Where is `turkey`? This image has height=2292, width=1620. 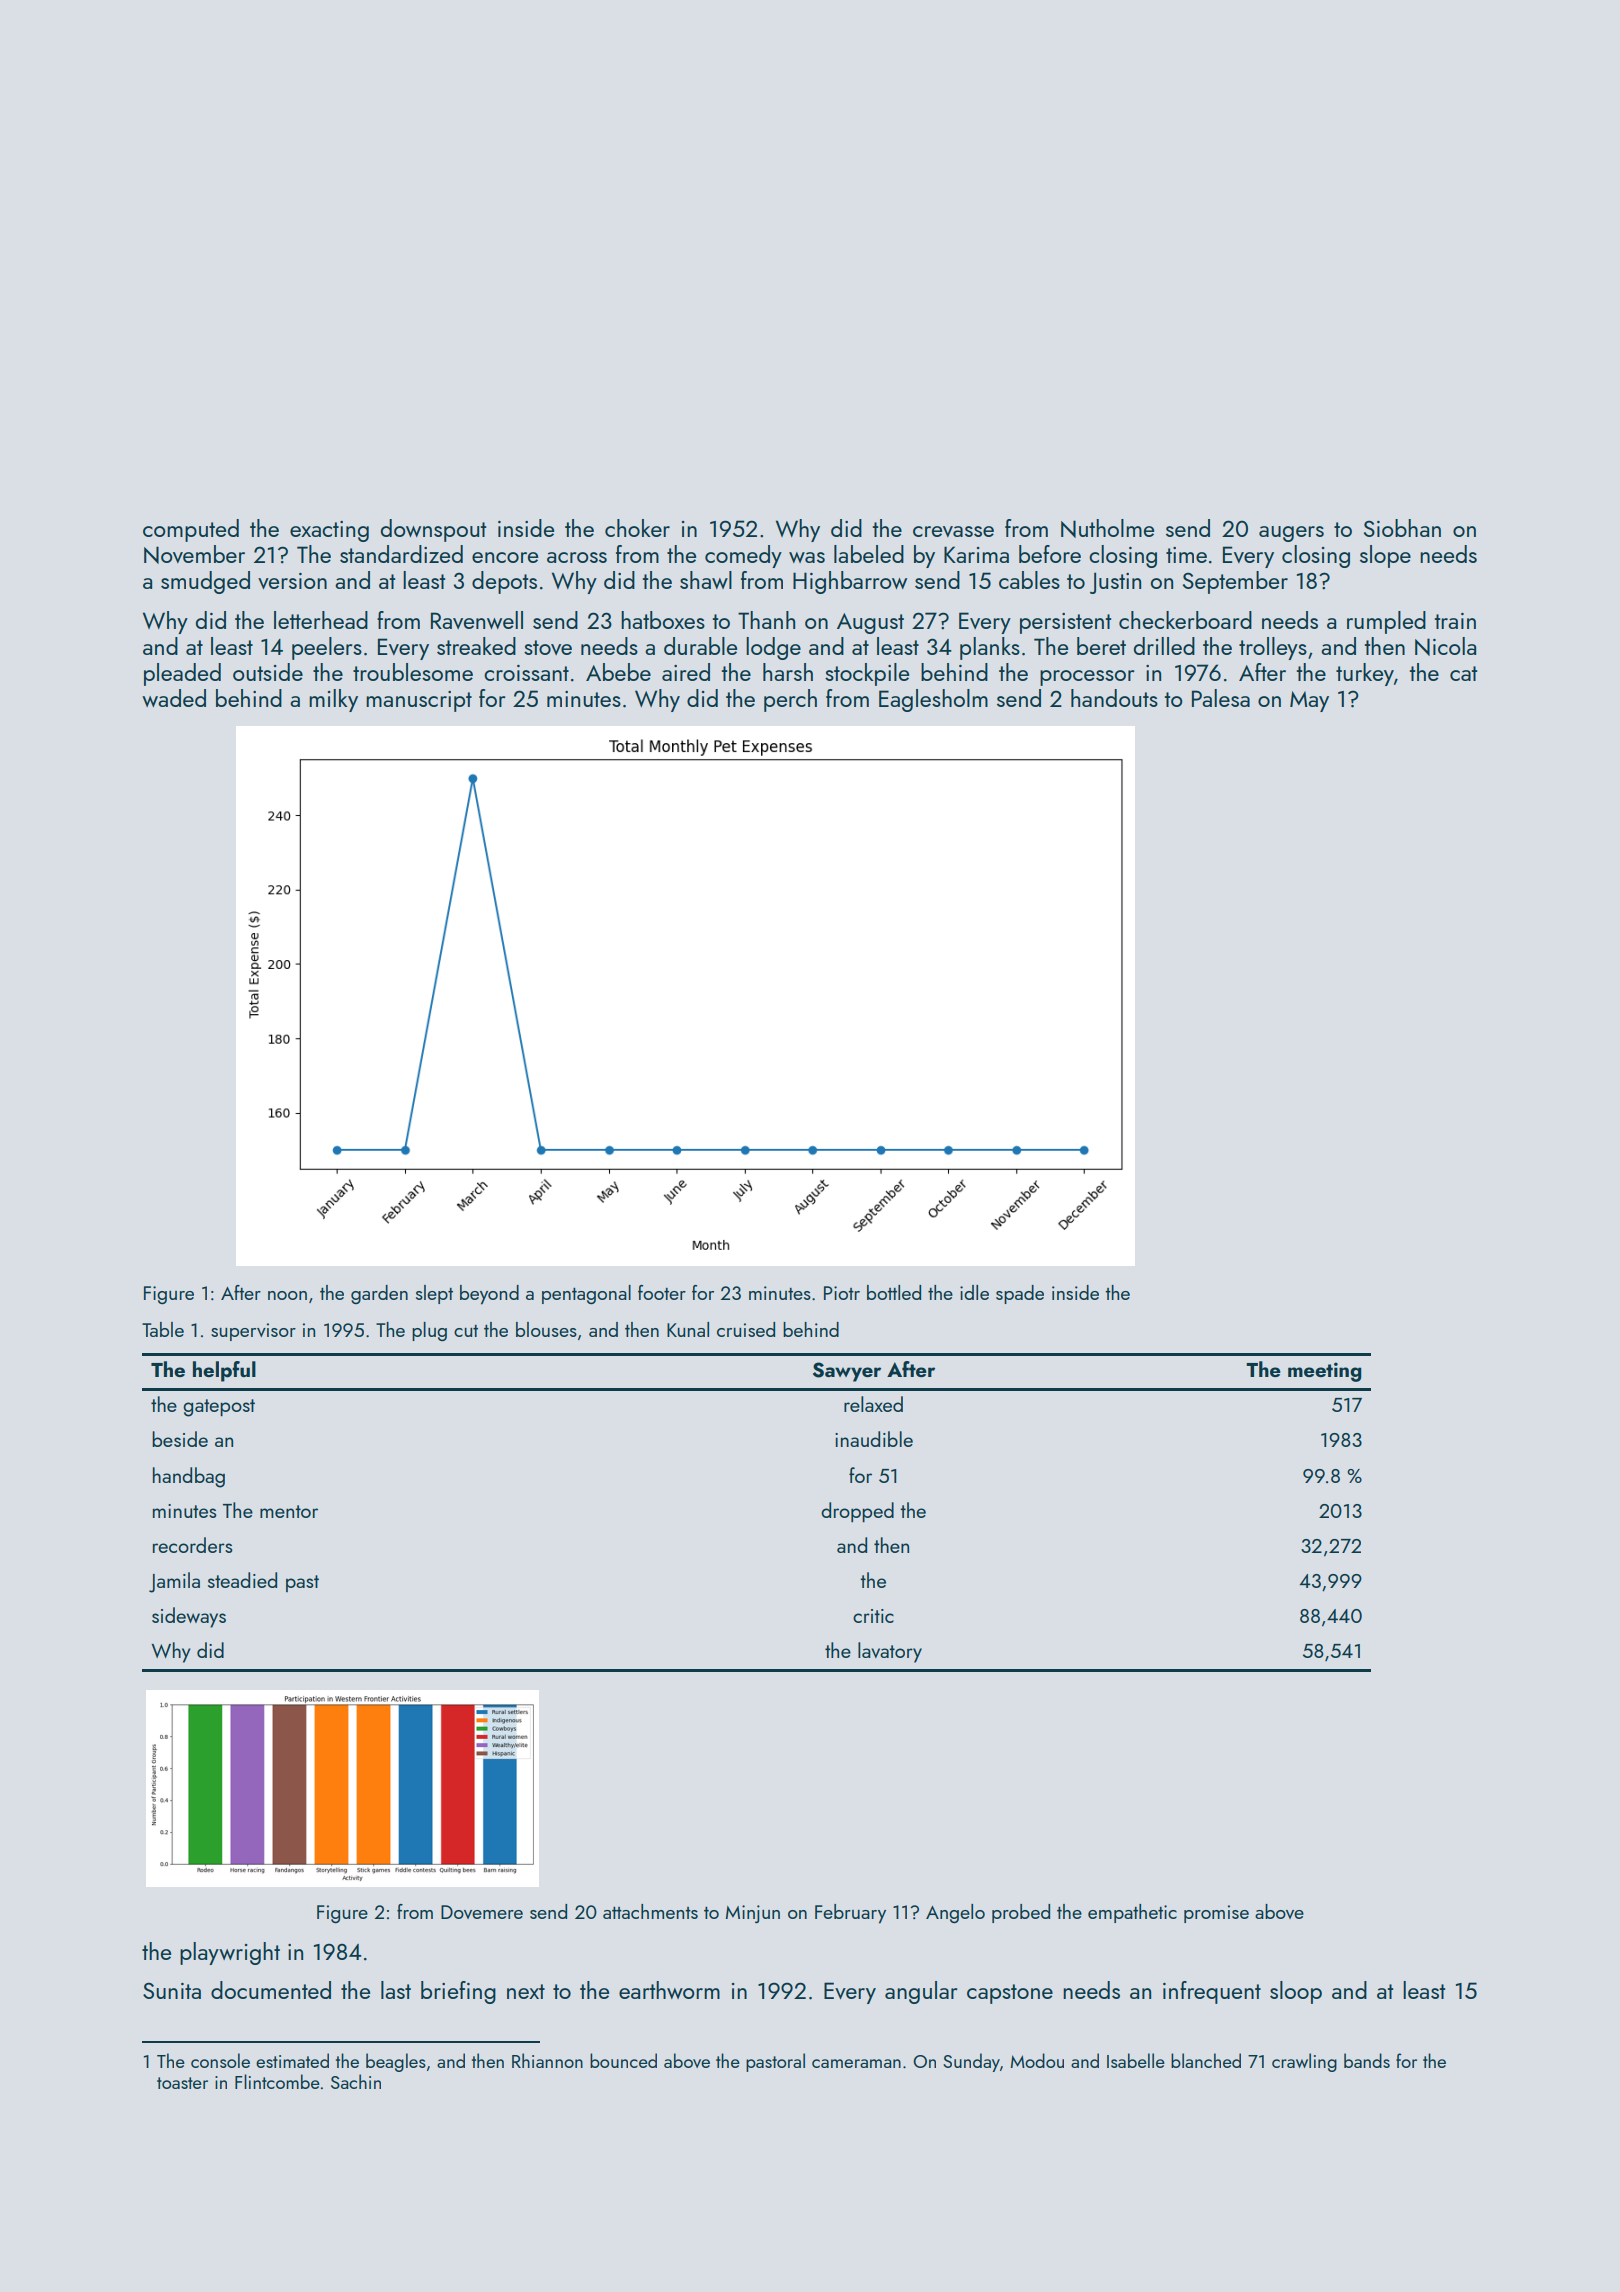 turkey is located at coordinates (1365, 674).
